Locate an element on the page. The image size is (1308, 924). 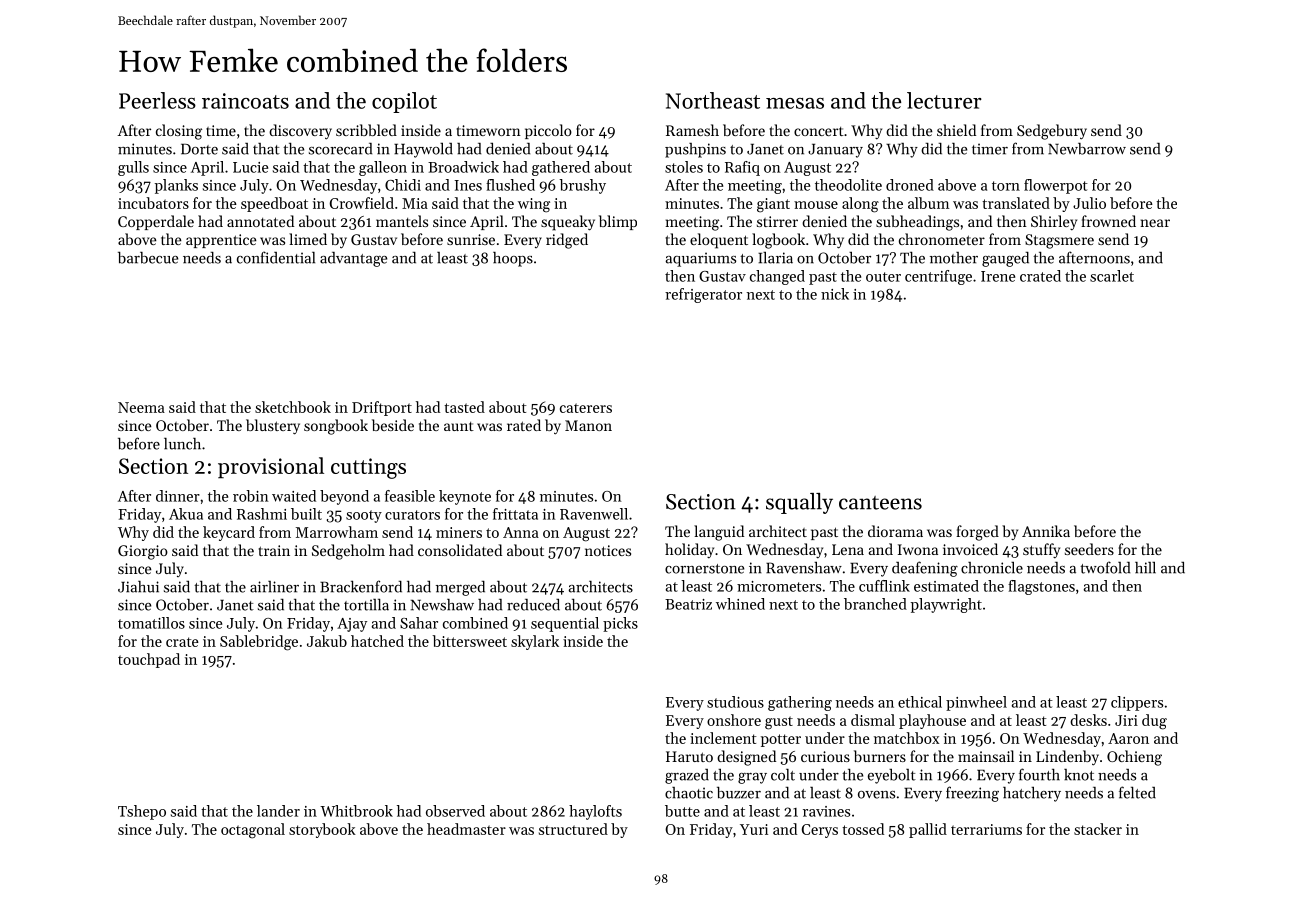
galleon is located at coordinates (383, 168).
